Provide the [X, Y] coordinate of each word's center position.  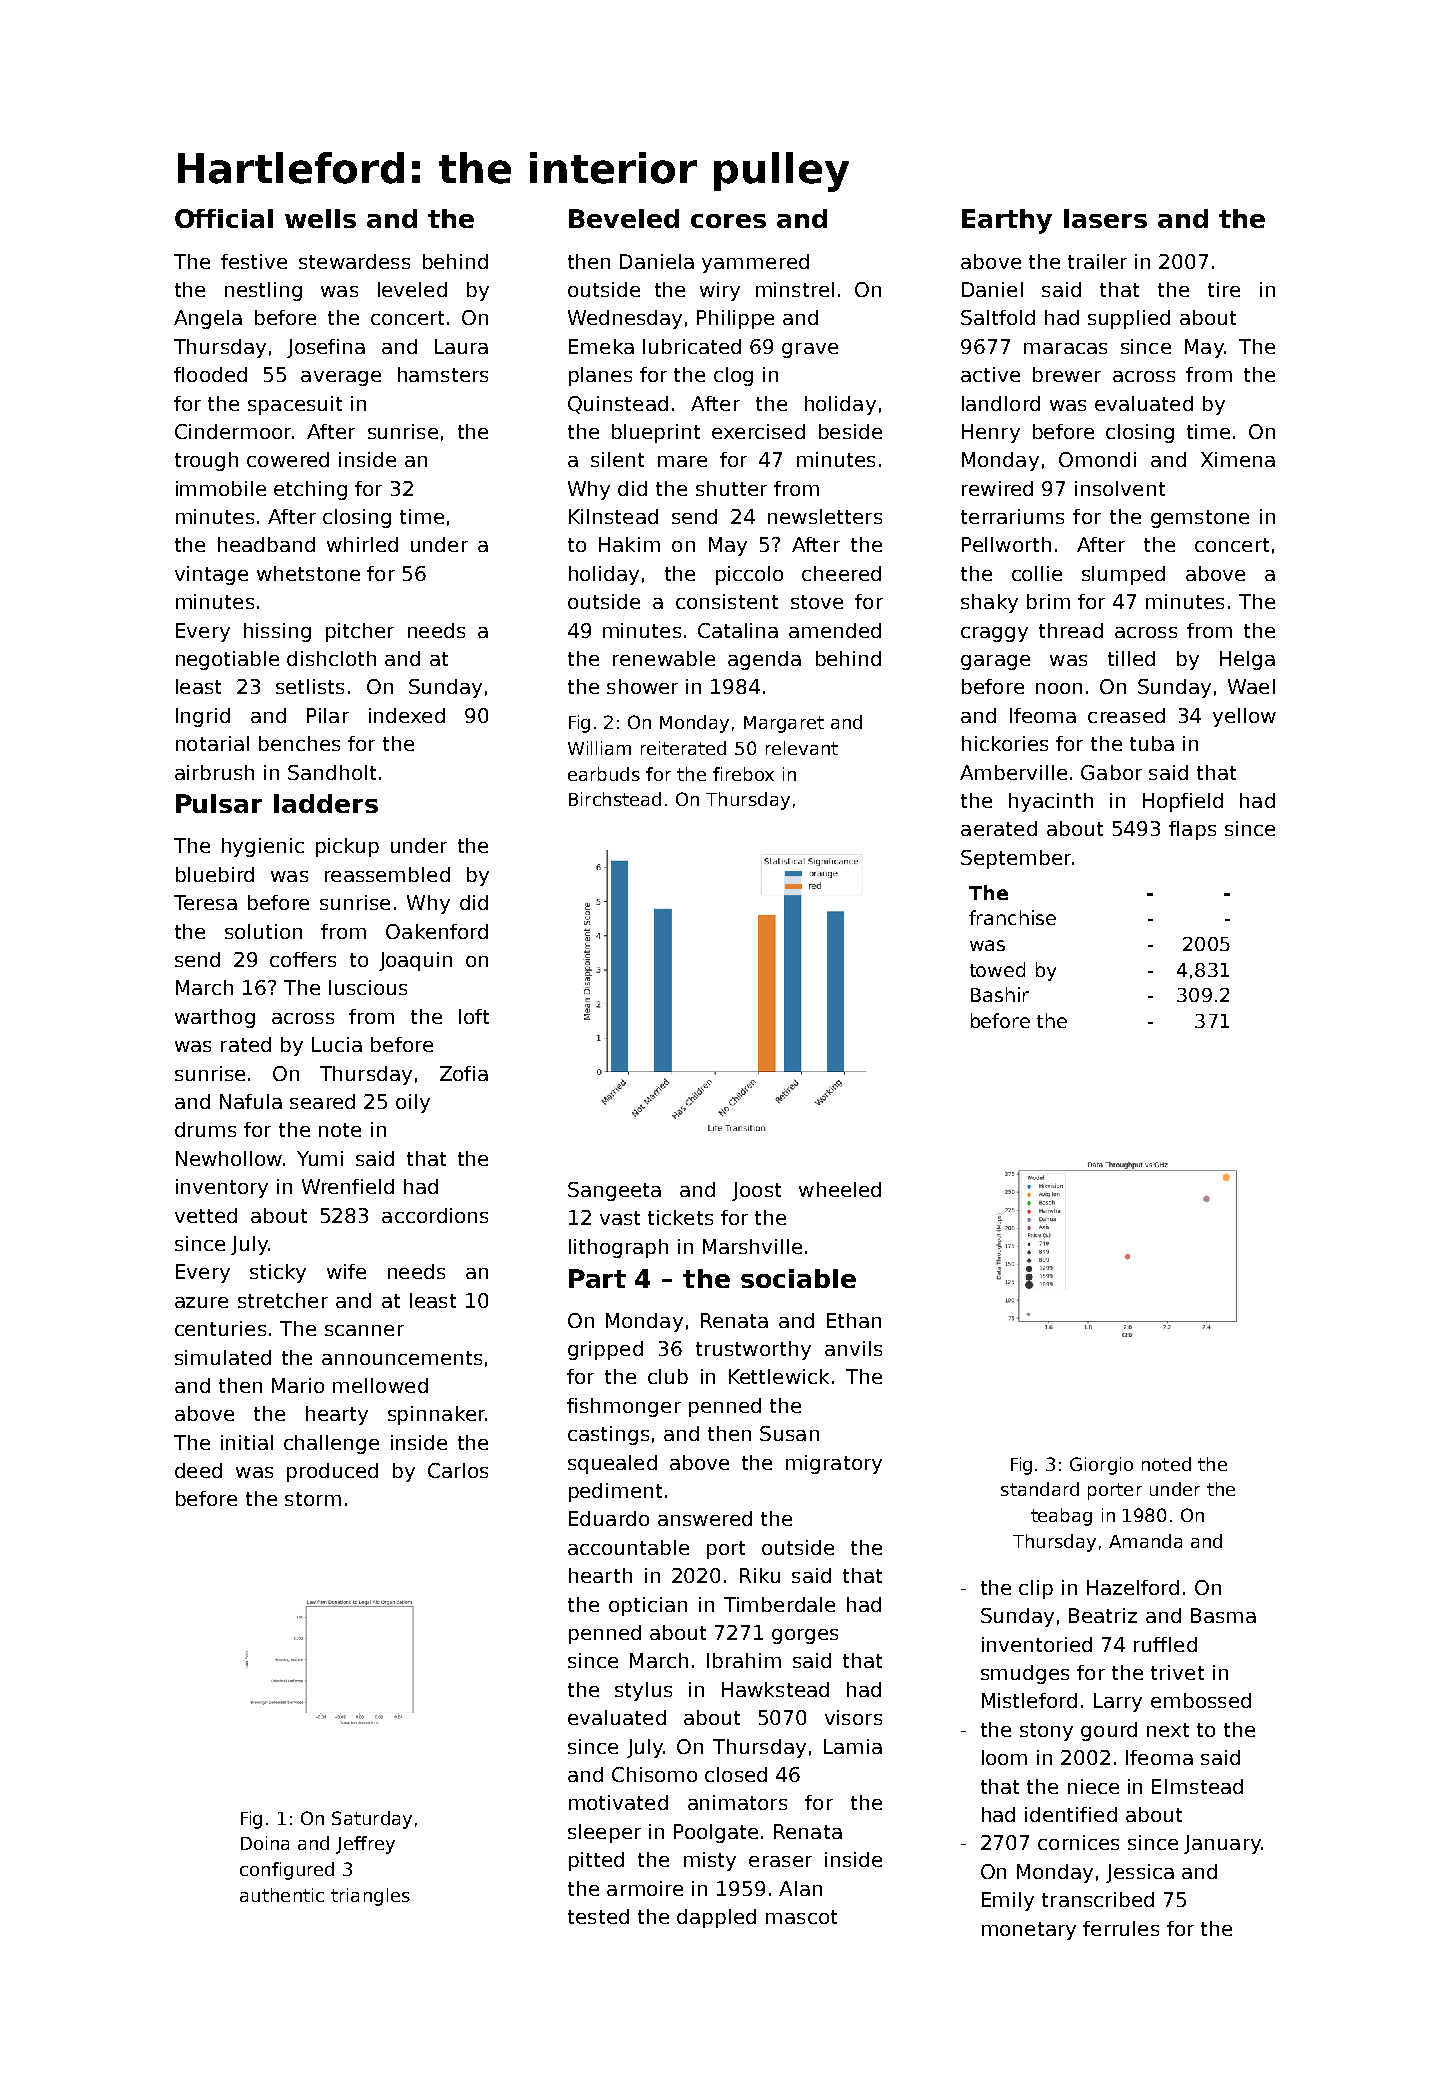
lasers [1105, 218]
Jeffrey [365, 1845]
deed [198, 1470]
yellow [1244, 717]
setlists [310, 686]
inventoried [1037, 1644]
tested [598, 1916]
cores [728, 221]
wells [320, 218]
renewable [664, 658]
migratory [834, 1464]
